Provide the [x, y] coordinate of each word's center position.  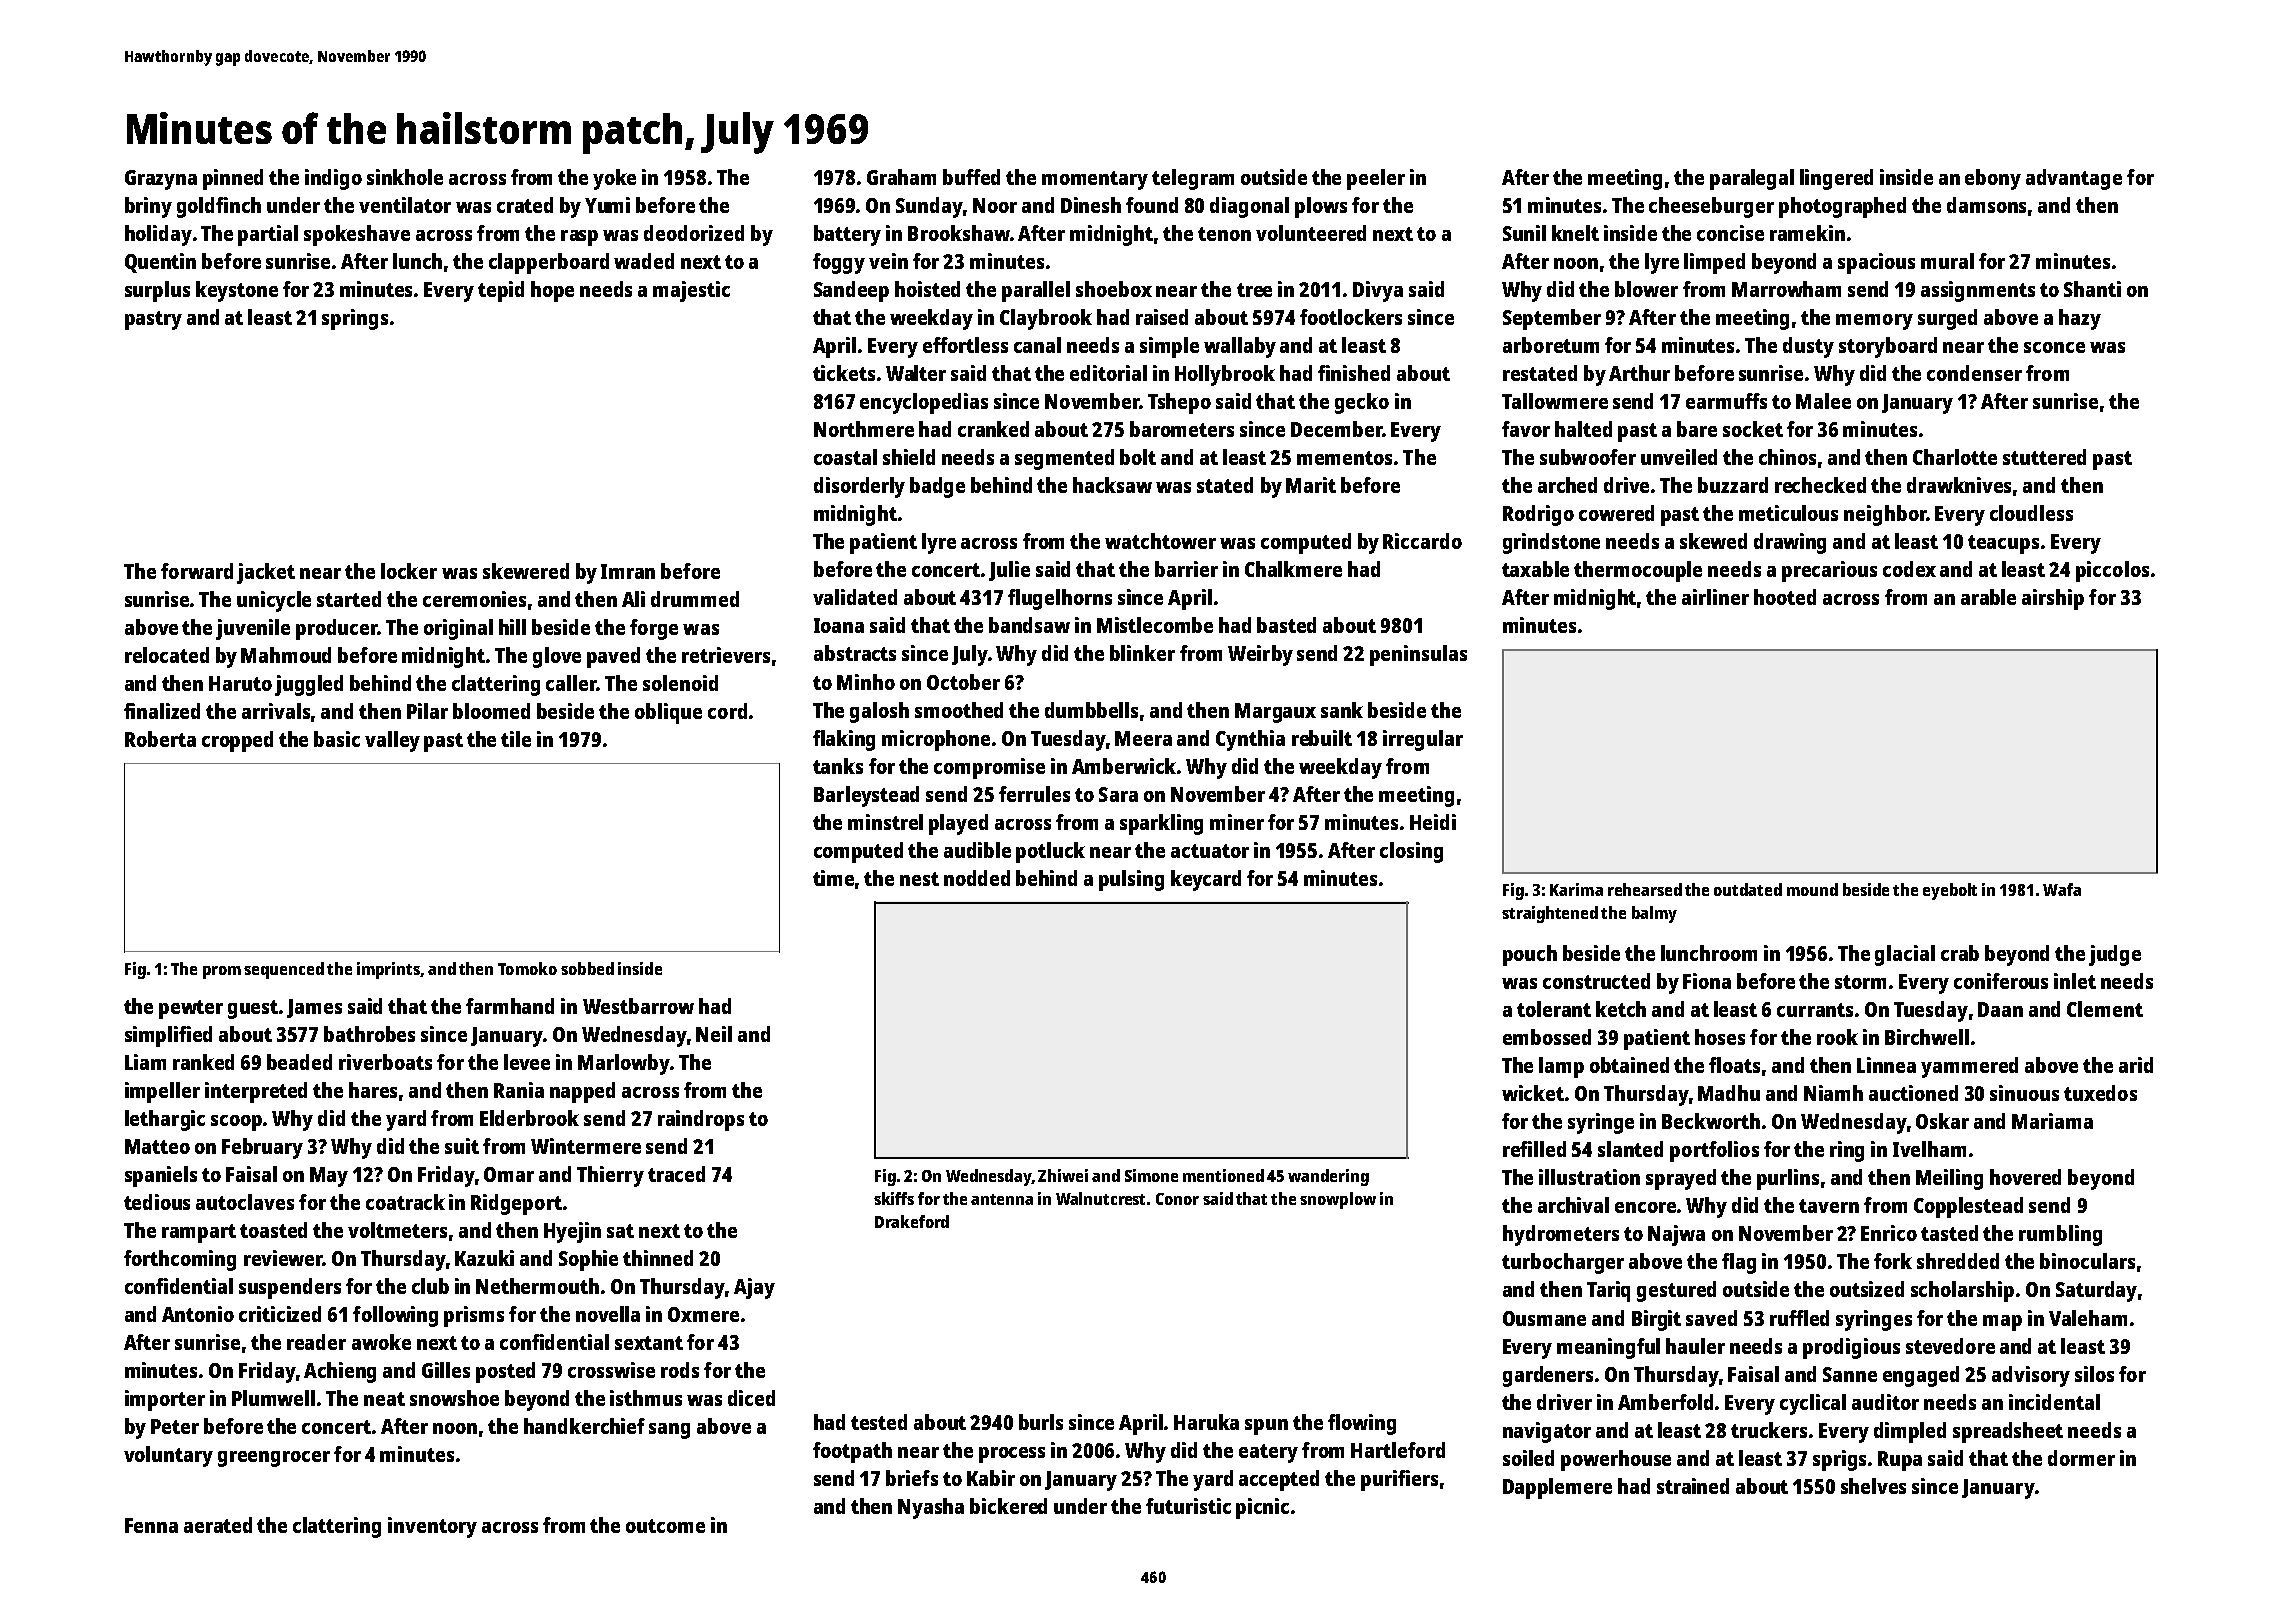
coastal [845, 457]
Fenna [151, 1525]
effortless [965, 345]
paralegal [1752, 179]
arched [1567, 485]
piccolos [2112, 571]
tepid [501, 291]
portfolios [1714, 1151]
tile [516, 739]
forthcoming [180, 1260]
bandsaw [1029, 625]
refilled [1534, 1149]
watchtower [1160, 541]
